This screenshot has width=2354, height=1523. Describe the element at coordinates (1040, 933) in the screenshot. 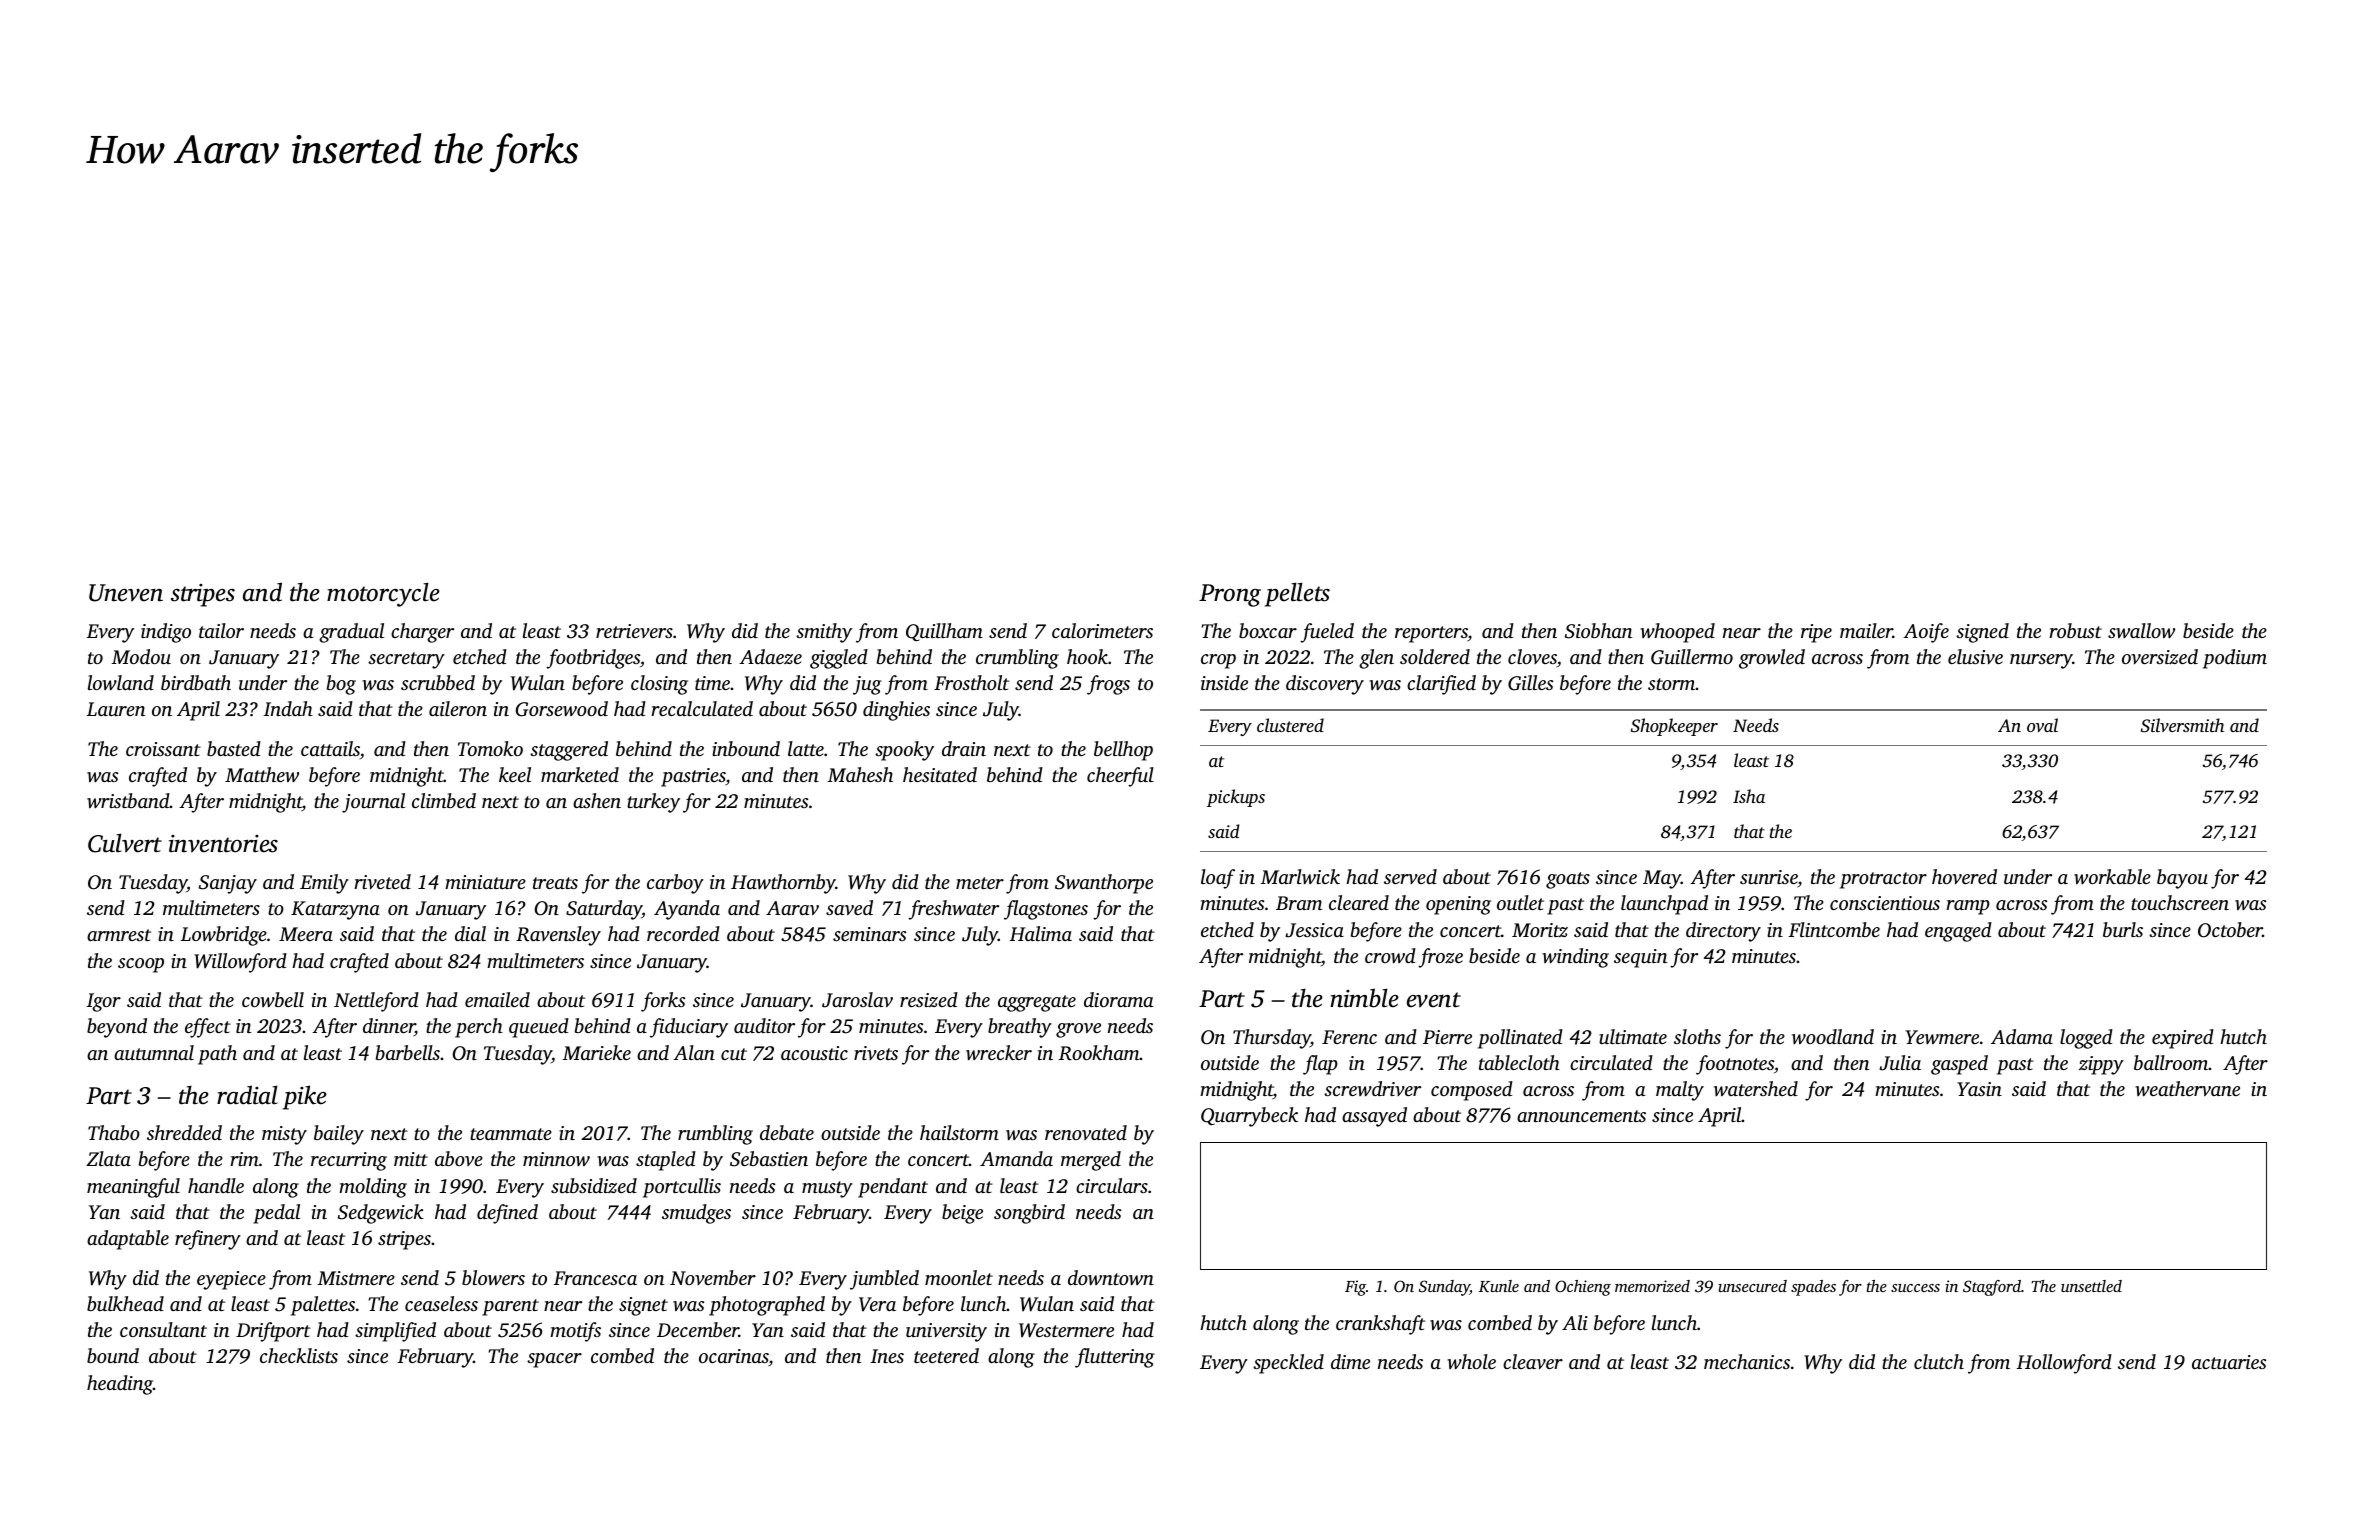

I see `Halima` at that location.
